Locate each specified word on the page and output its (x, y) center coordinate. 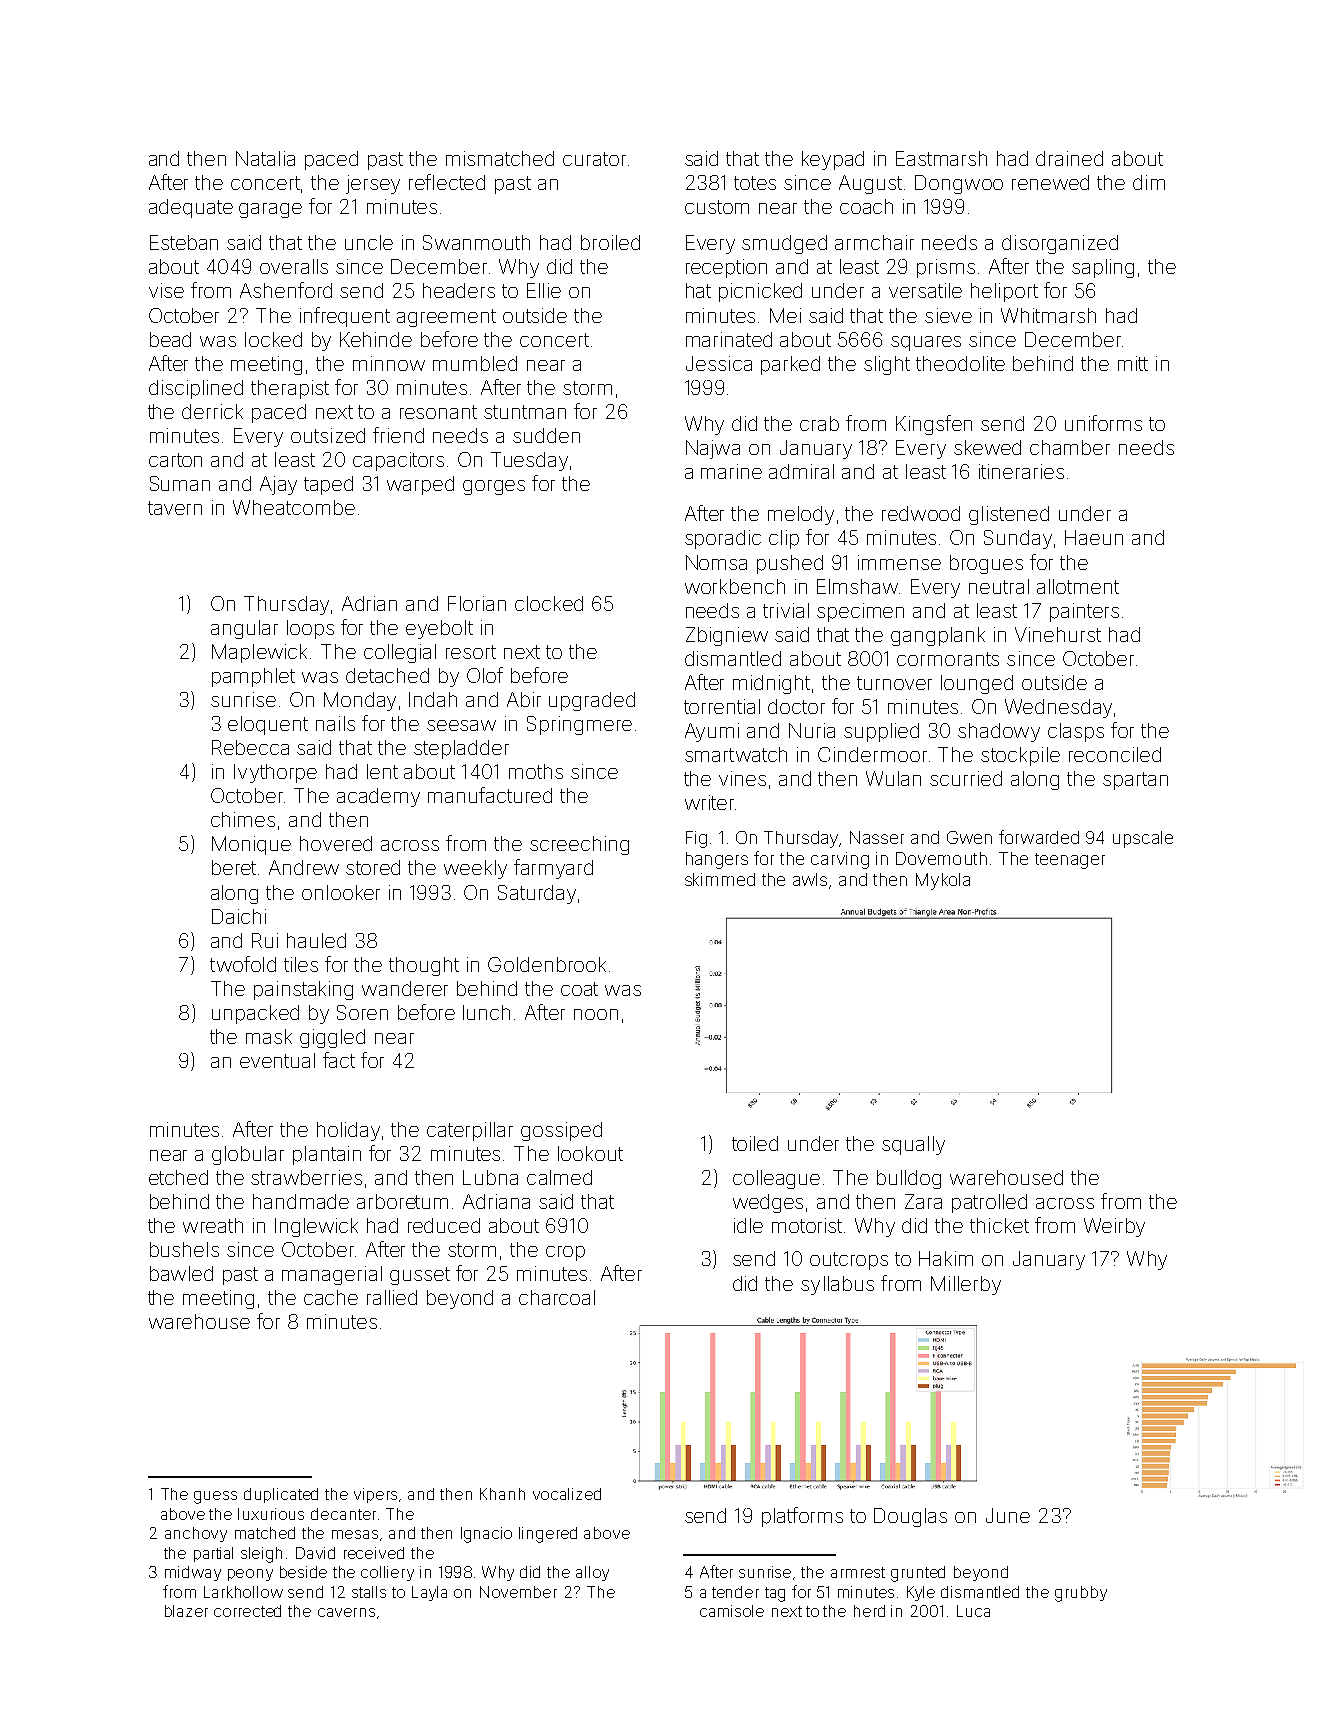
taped (328, 485)
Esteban (184, 242)
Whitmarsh (1048, 315)
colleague (776, 1179)
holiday (348, 1131)
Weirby (1114, 1227)
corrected (247, 1611)
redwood (921, 513)
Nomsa (716, 562)
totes (755, 183)
